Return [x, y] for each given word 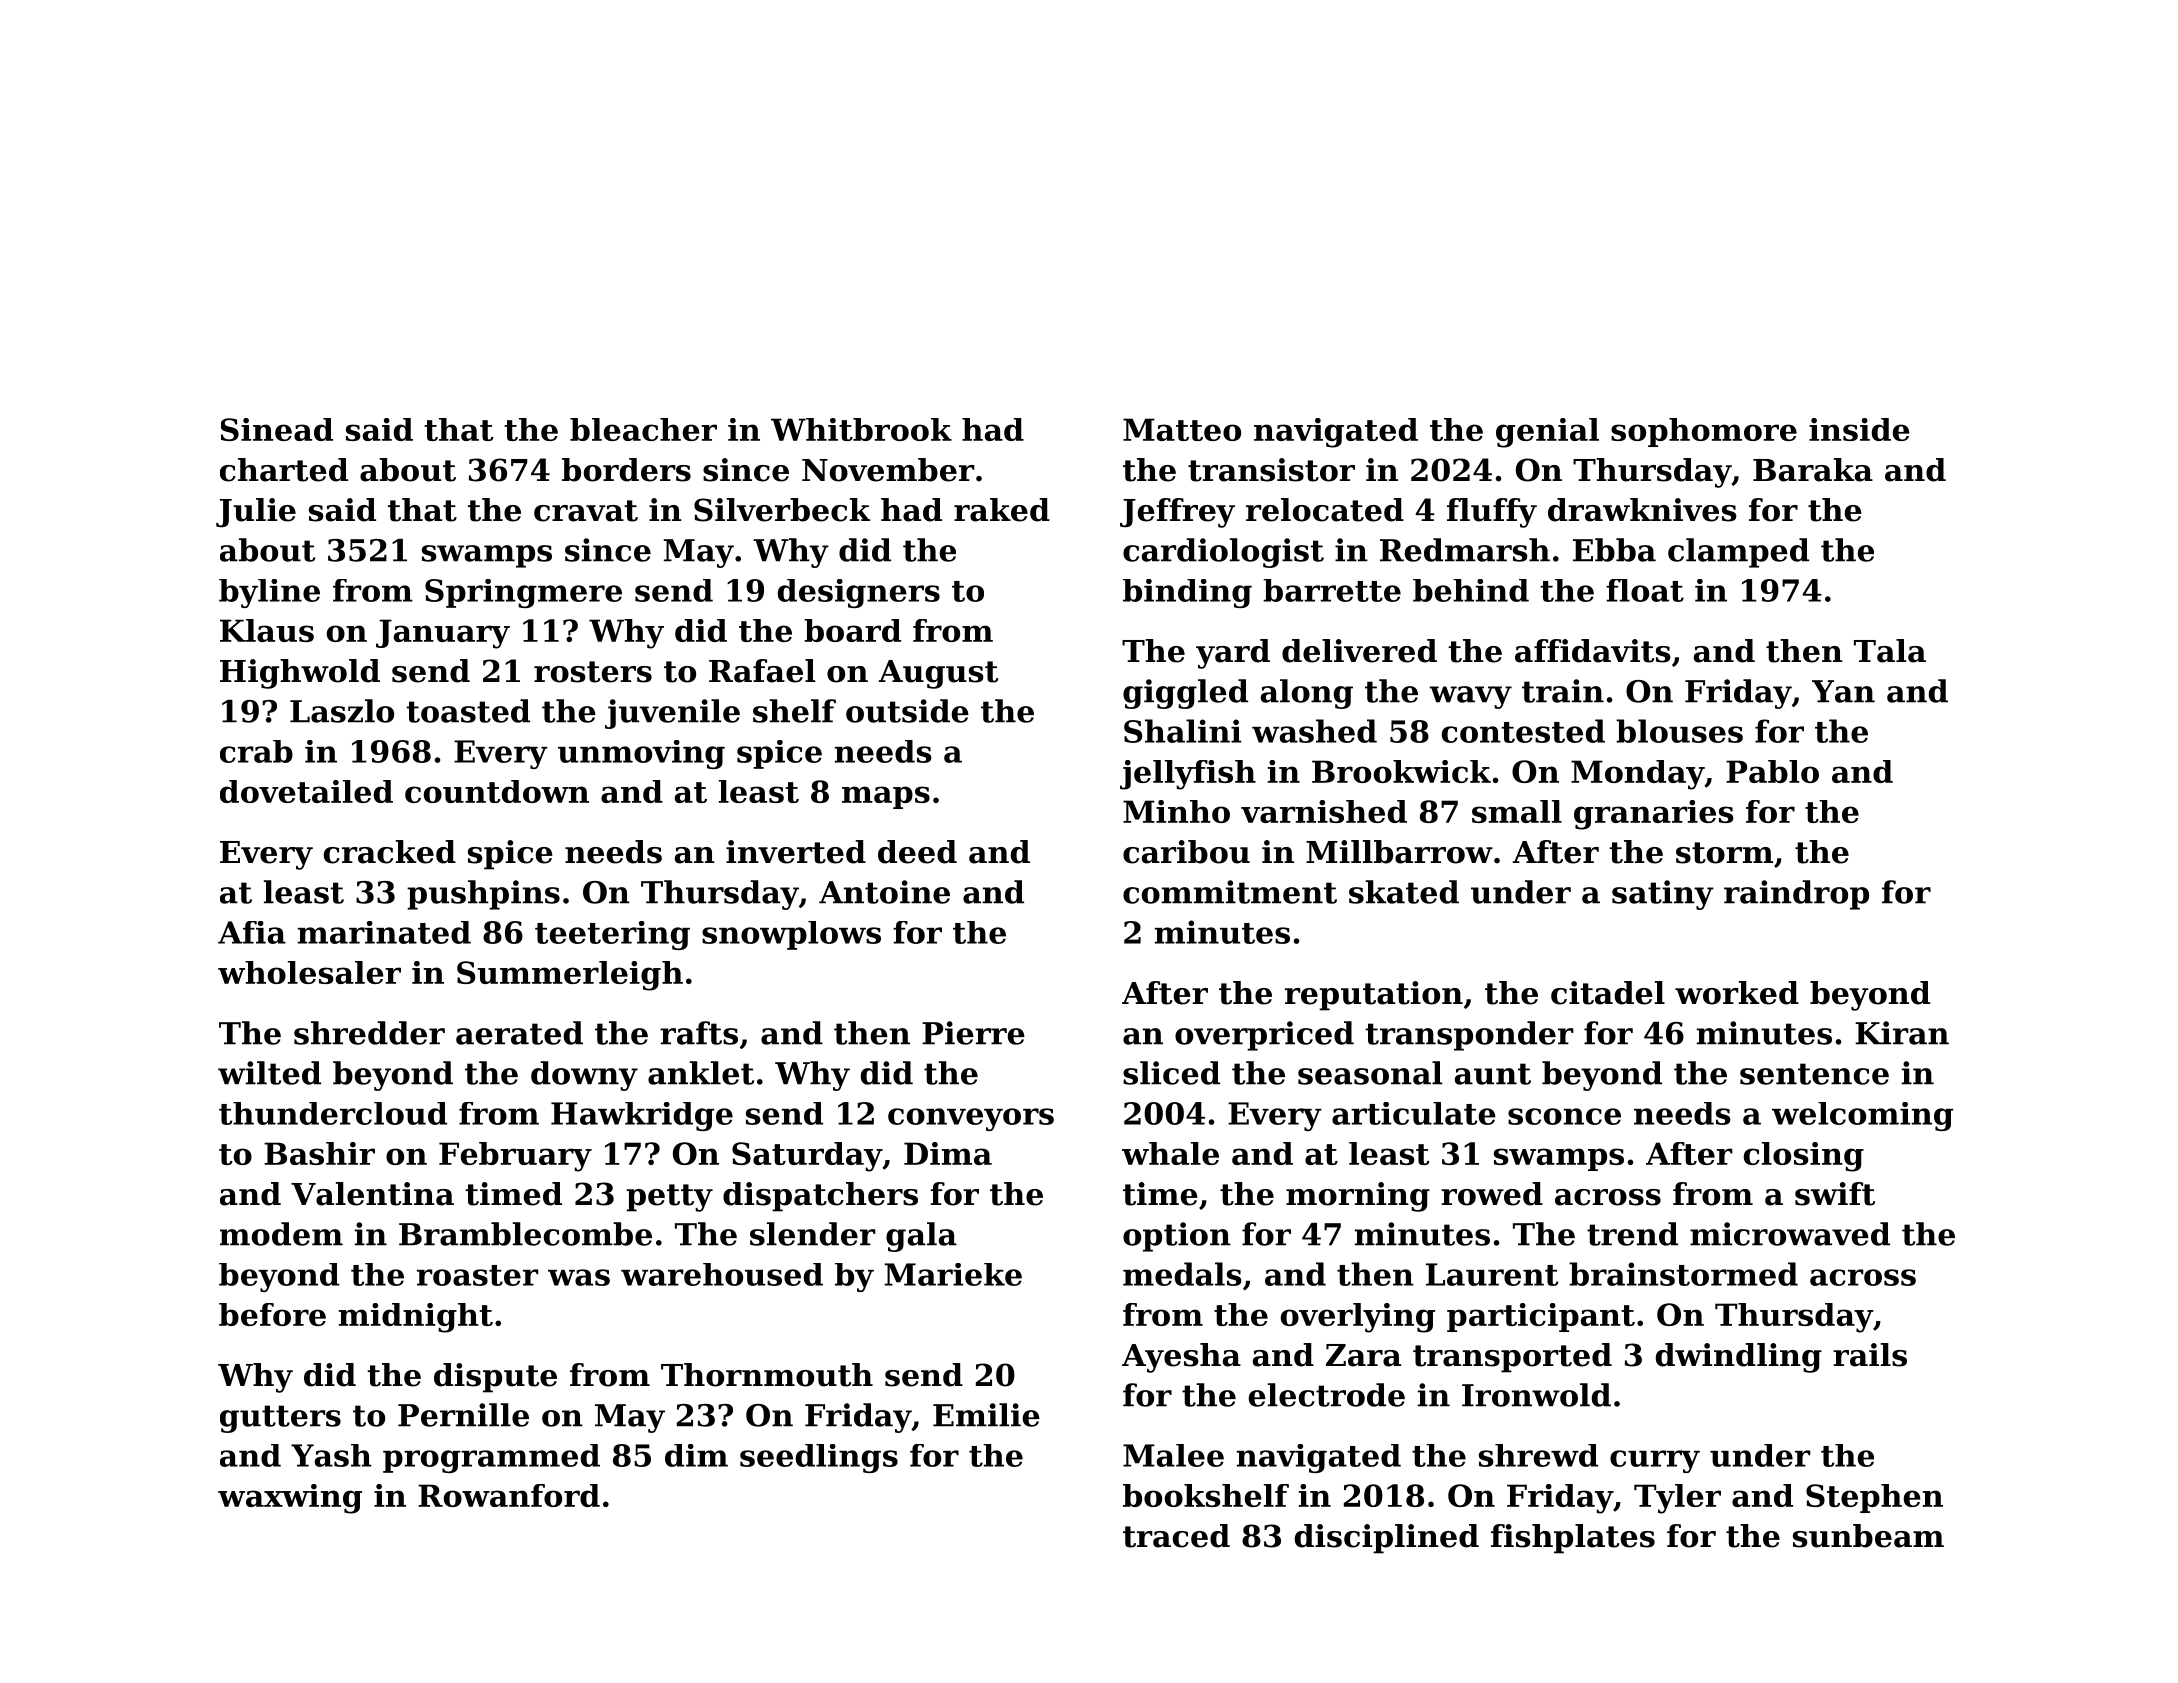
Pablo [1772, 771]
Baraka [1813, 470]
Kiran [1902, 1033]
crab [256, 751]
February [515, 1157]
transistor [1271, 470]
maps [886, 797]
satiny [1663, 895]
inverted [796, 852]
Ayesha [1181, 1358]
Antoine [884, 892]
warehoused [722, 1274]
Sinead [277, 429]
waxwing [290, 1499]
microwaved [1790, 1234]
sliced [1171, 1073]
